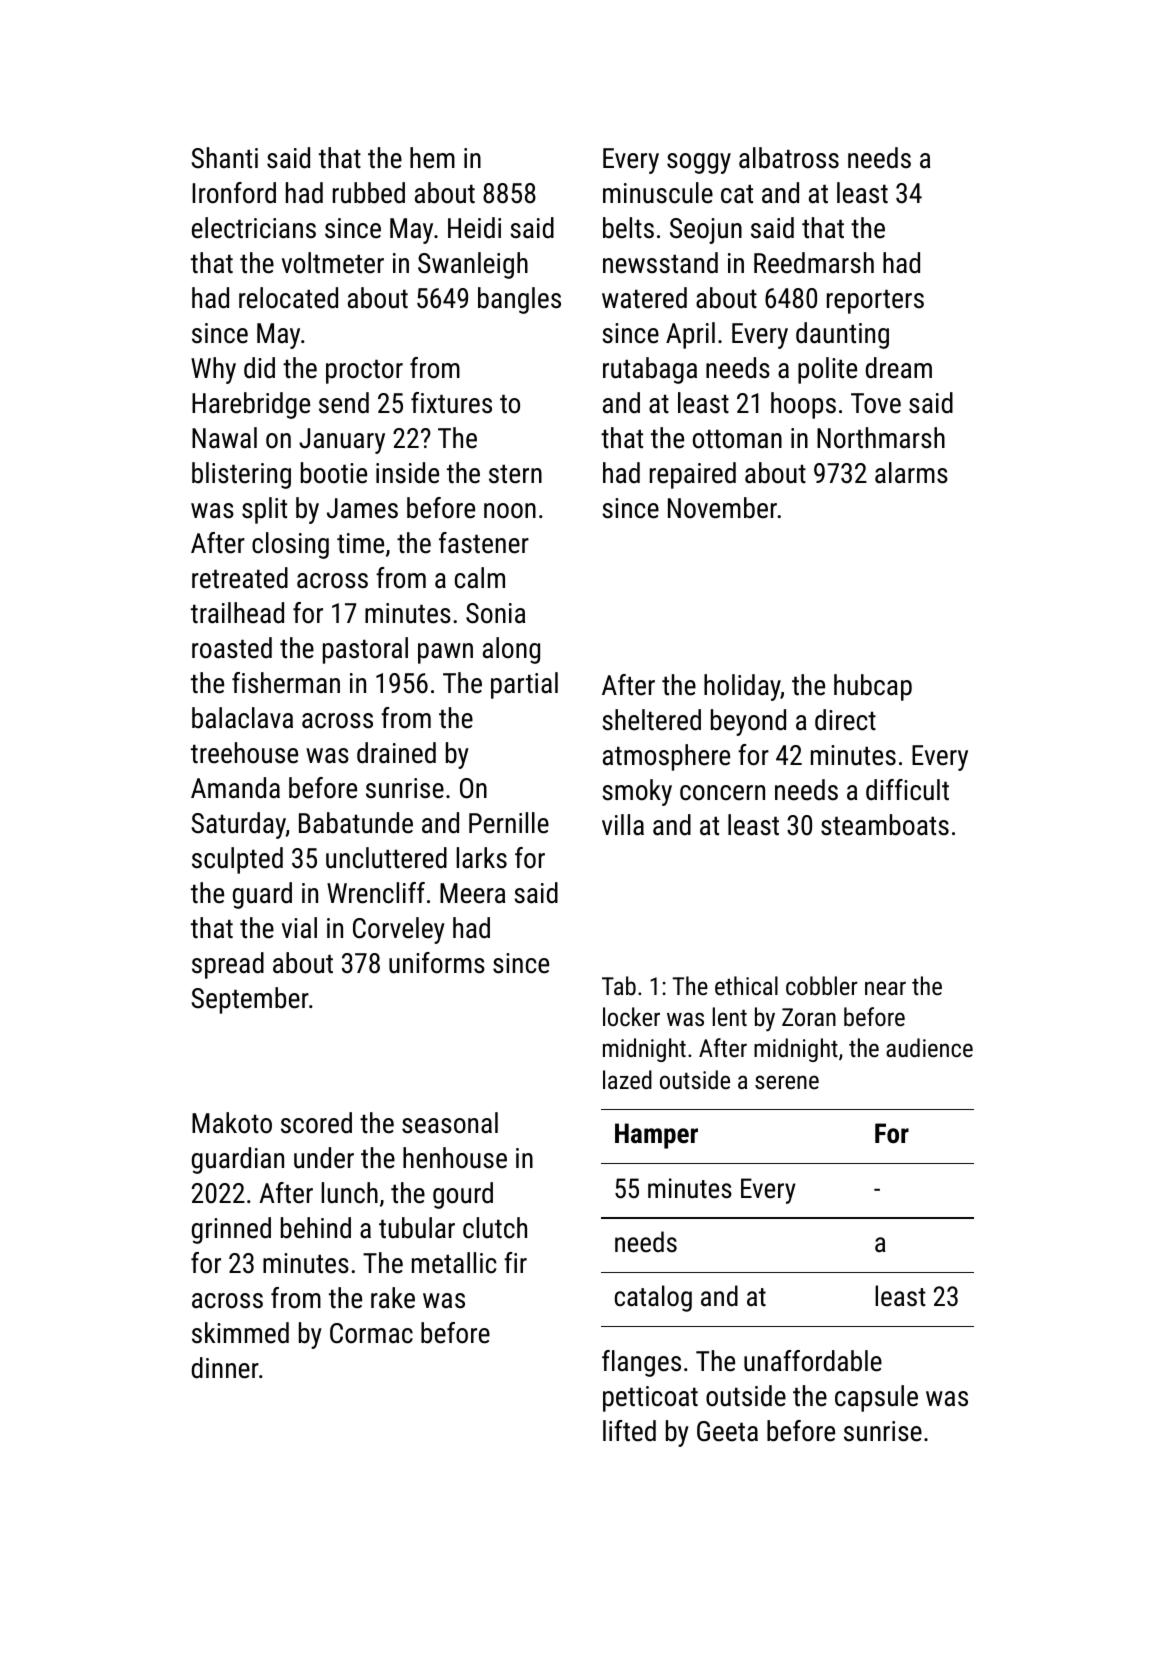 Image resolution: width=1165 pixels, height=1654 pixels. What do you see at coordinates (450, 1123) in the image?
I see `seasonal` at bounding box center [450, 1123].
